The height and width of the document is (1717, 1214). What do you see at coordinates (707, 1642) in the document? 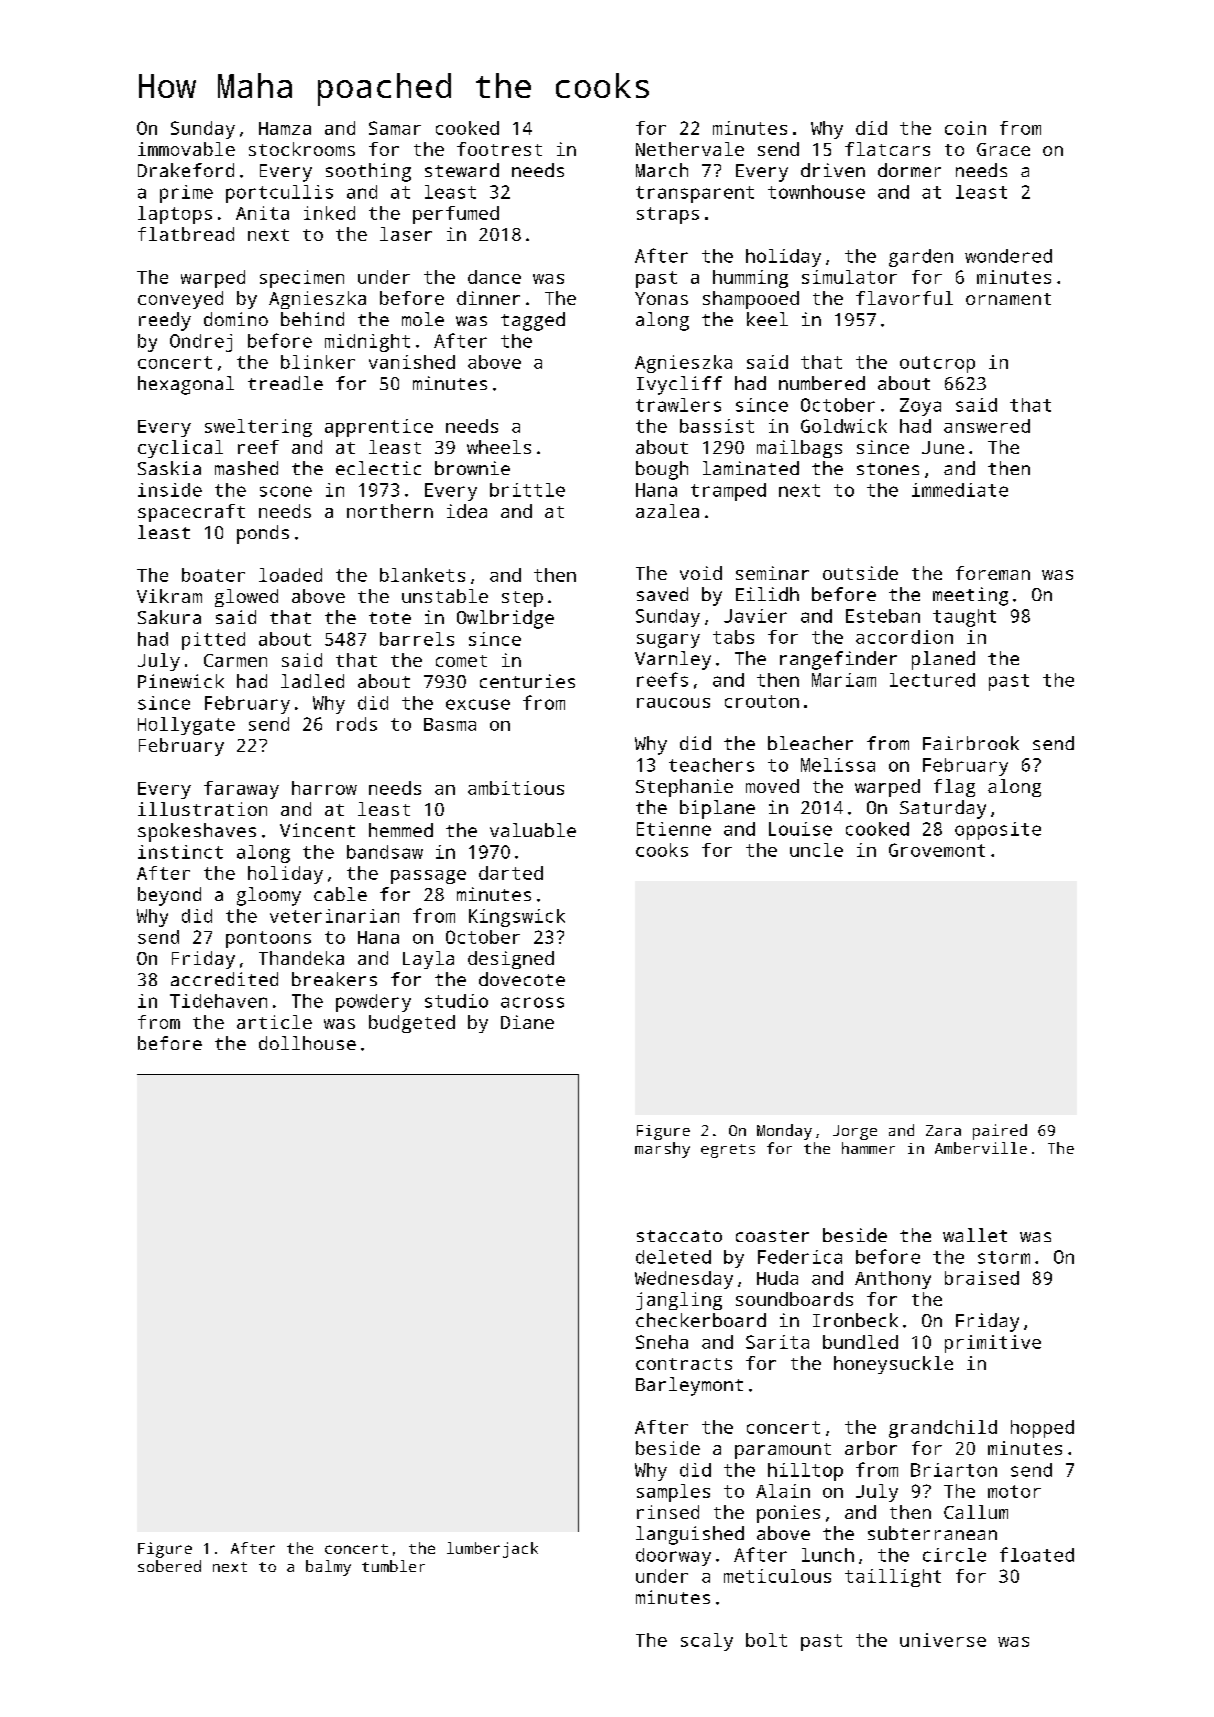
I see `scaly` at bounding box center [707, 1642].
